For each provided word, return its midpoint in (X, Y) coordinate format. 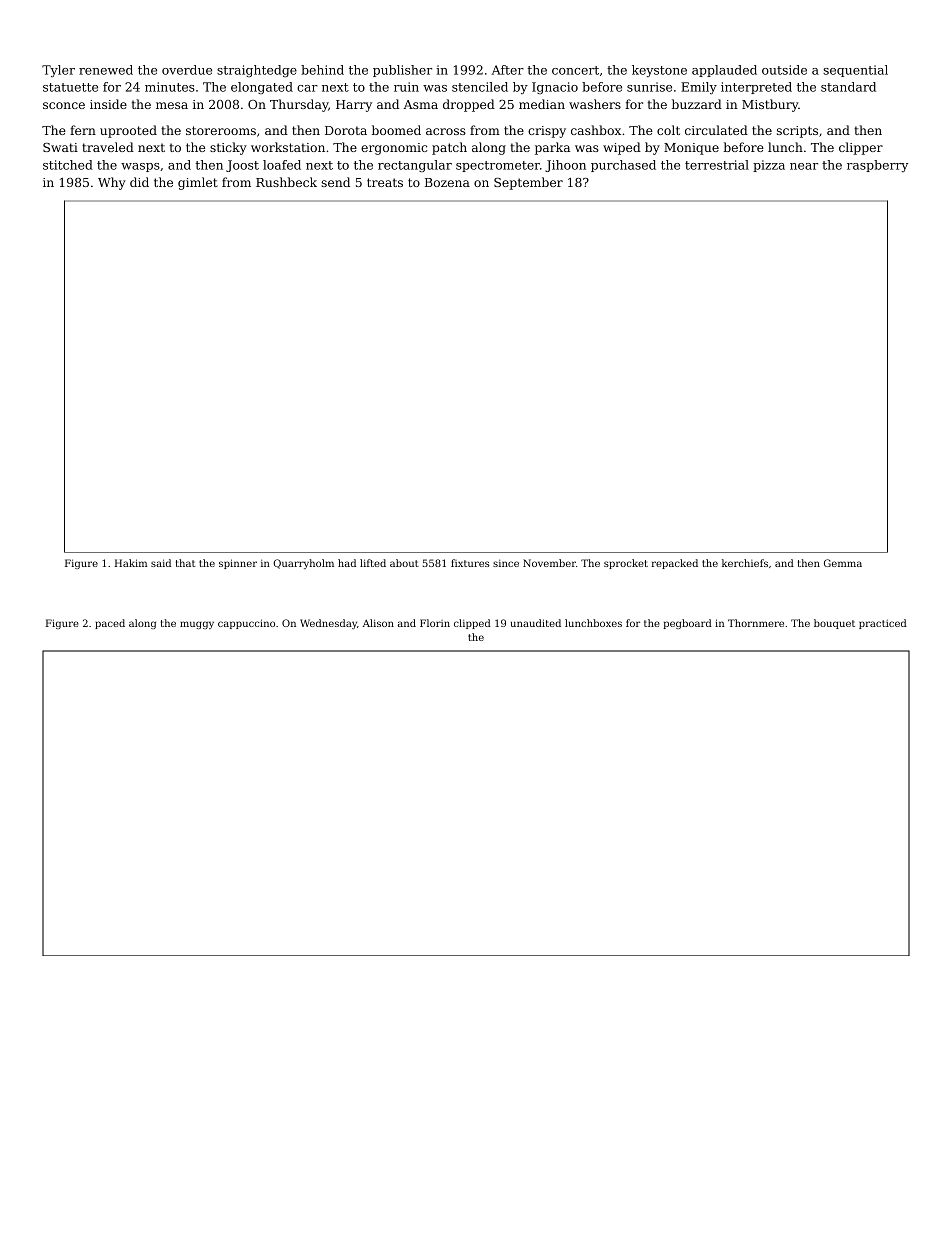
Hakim (131, 563)
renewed (106, 70)
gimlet (198, 183)
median (542, 104)
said (161, 563)
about (404, 563)
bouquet (834, 624)
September (528, 183)
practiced (883, 624)
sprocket (626, 564)
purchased (623, 166)
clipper (861, 148)
